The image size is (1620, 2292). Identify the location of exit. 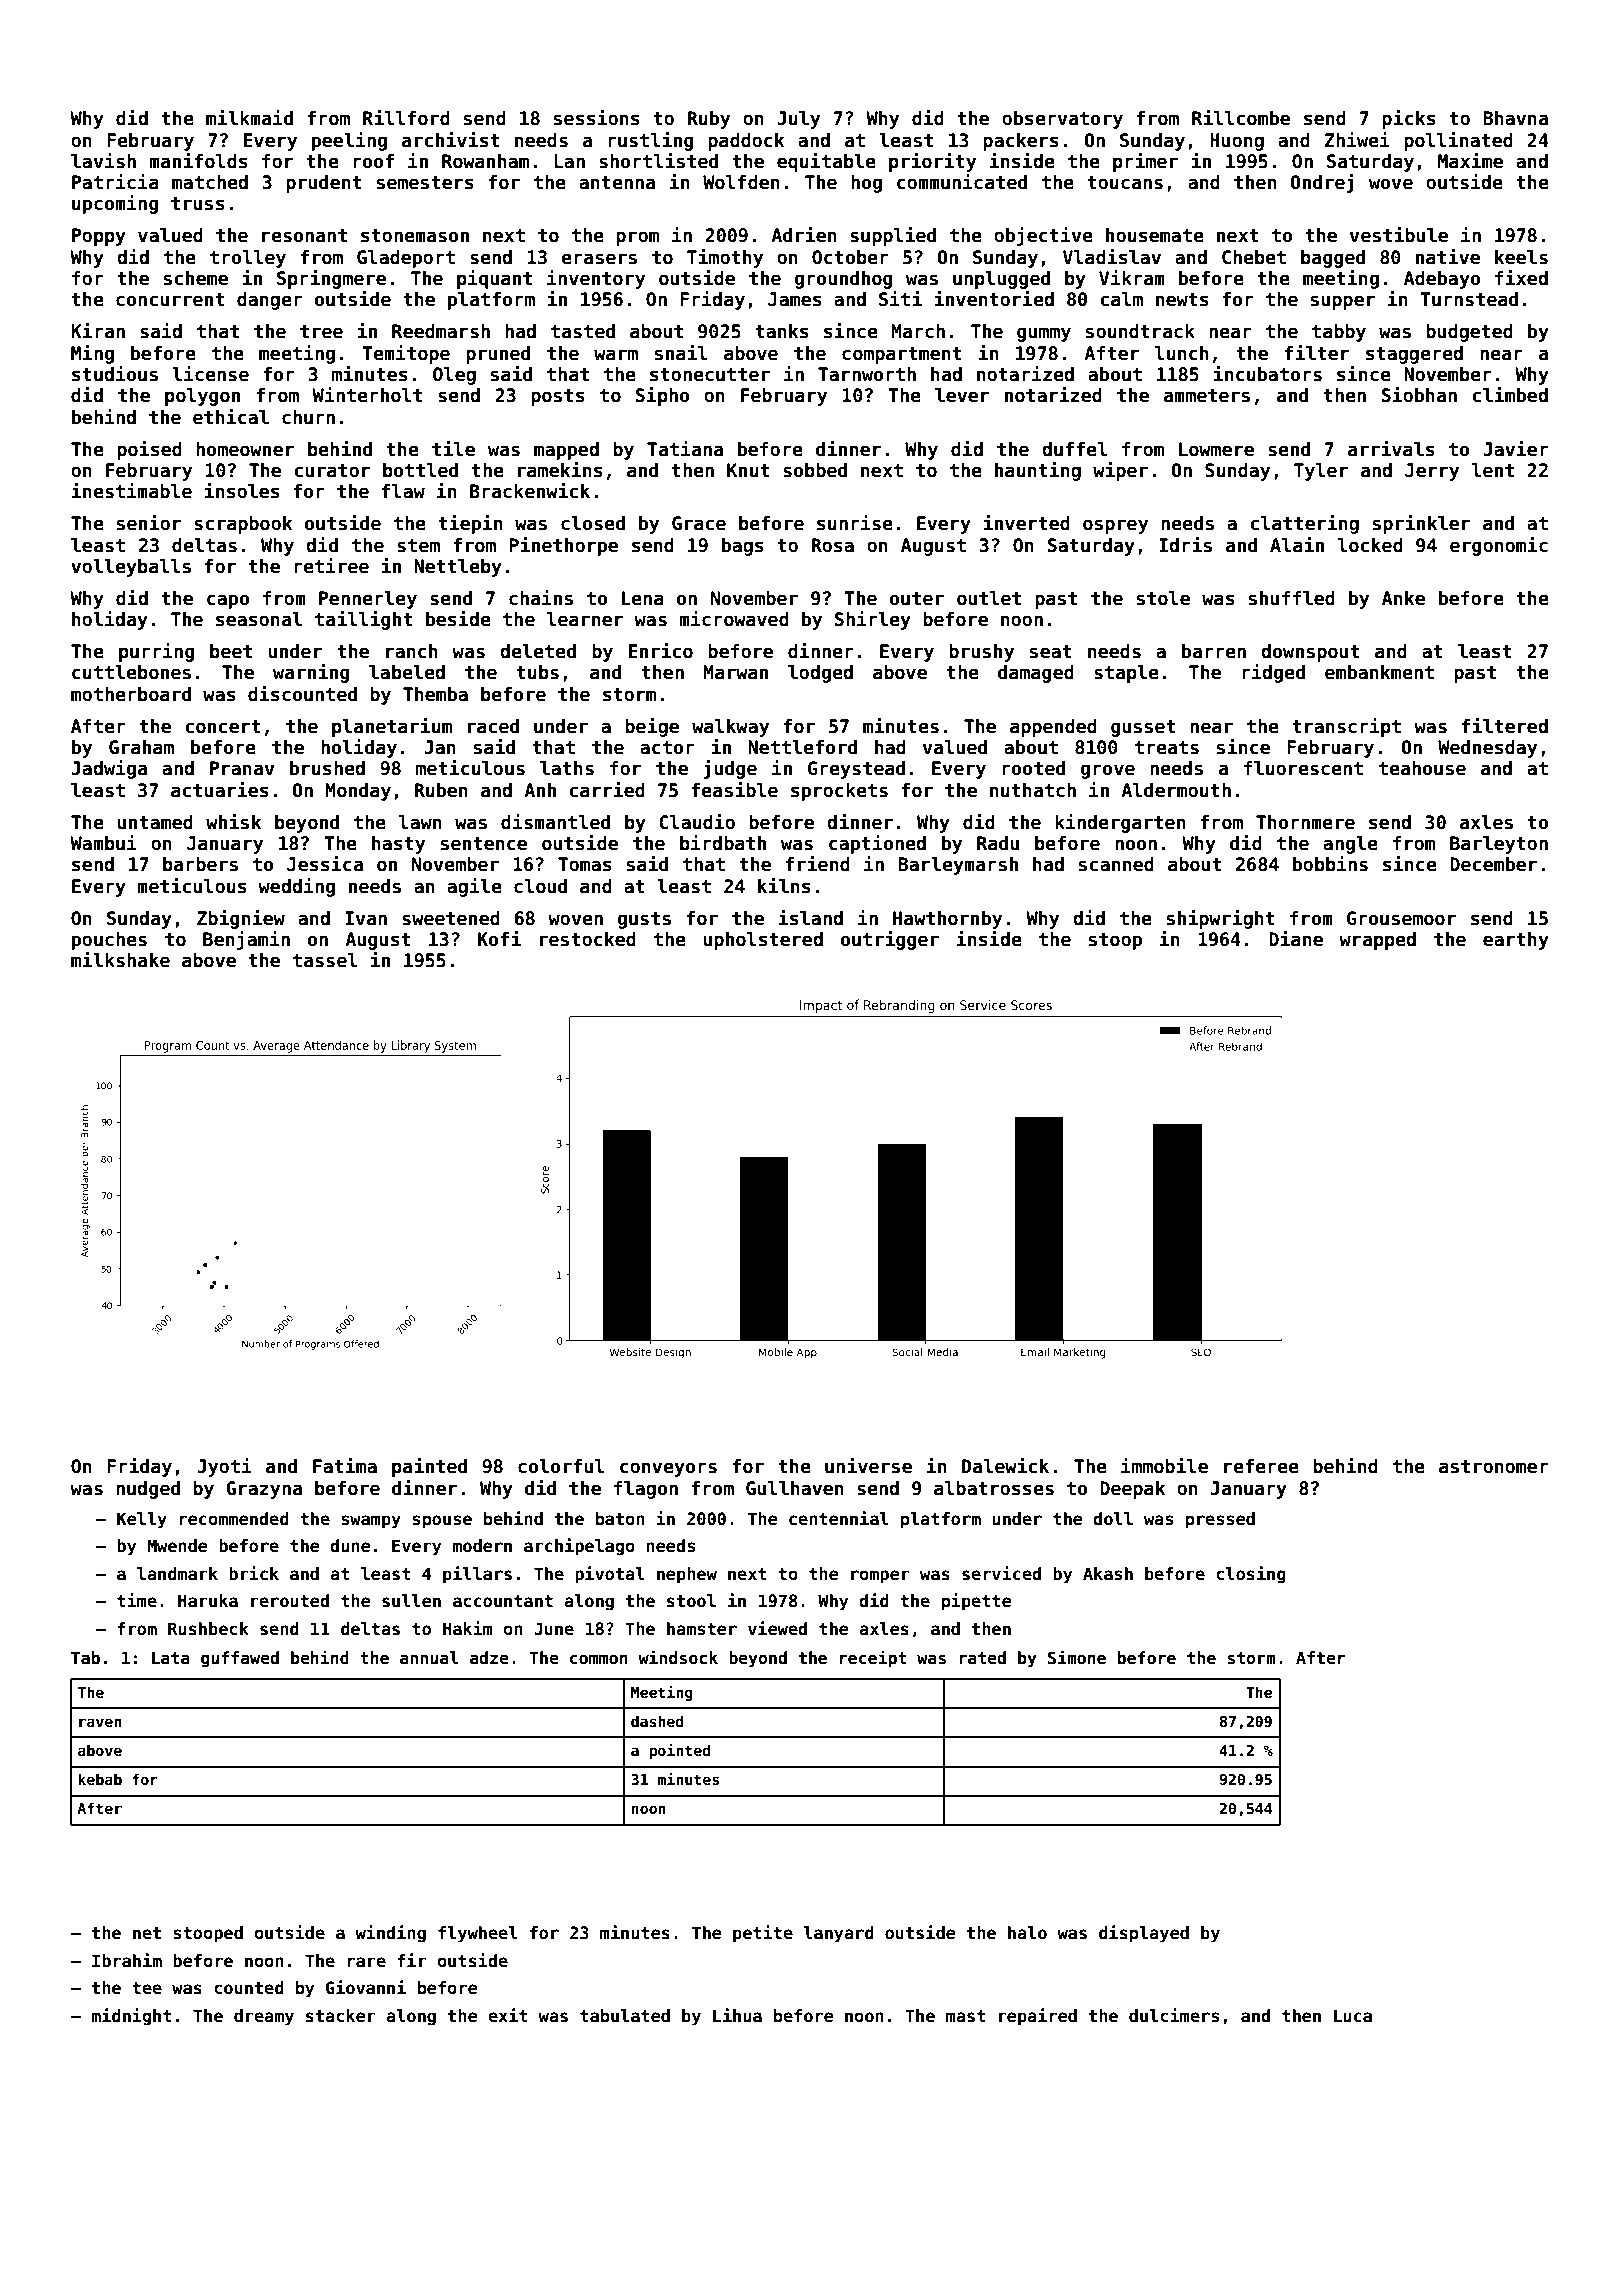
(508, 2015).
